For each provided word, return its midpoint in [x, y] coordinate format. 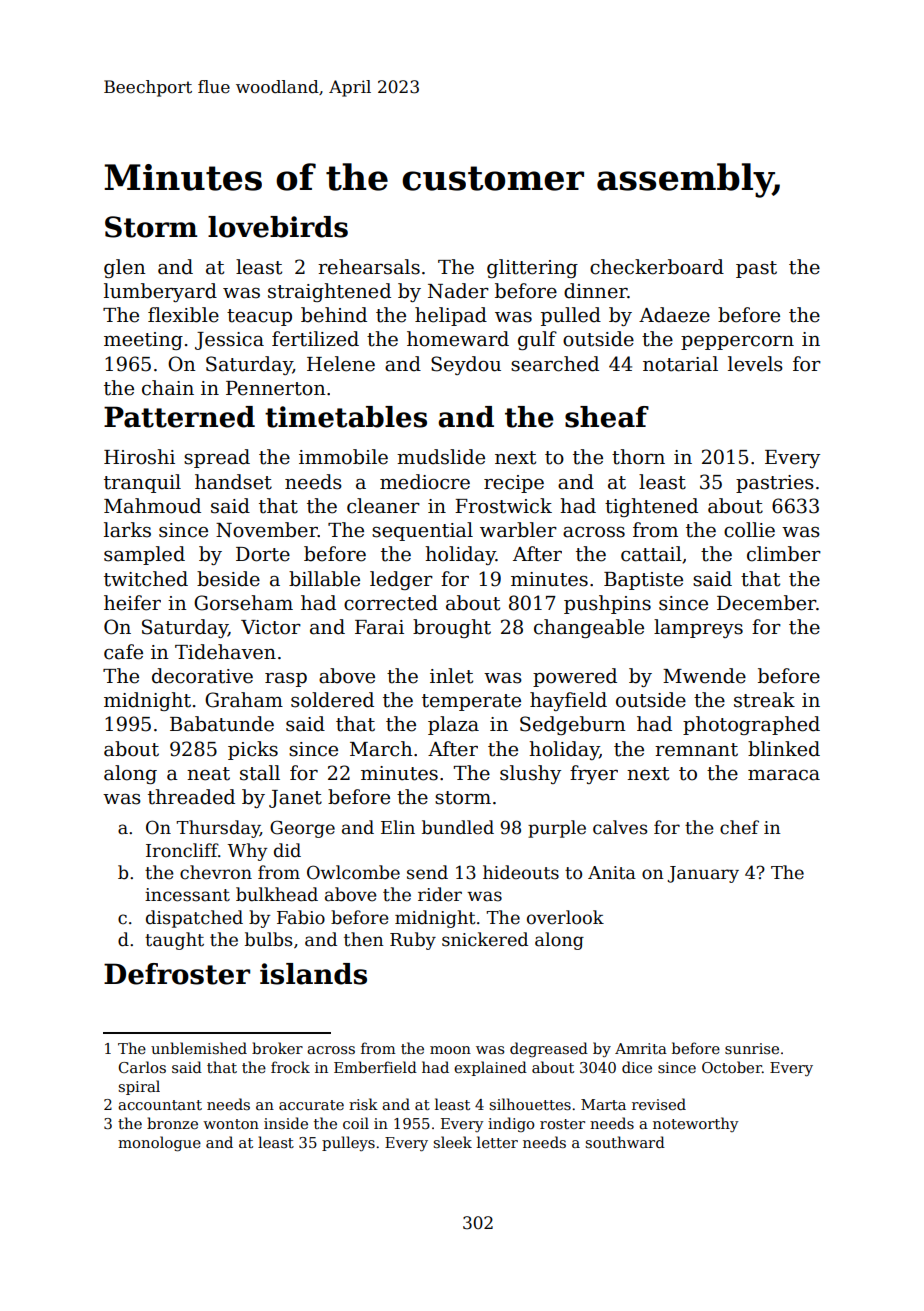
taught [174, 941]
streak [764, 700]
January [703, 874]
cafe [123, 652]
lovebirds [278, 227]
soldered [332, 700]
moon [450, 1050]
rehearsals [369, 267]
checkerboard [657, 267]
